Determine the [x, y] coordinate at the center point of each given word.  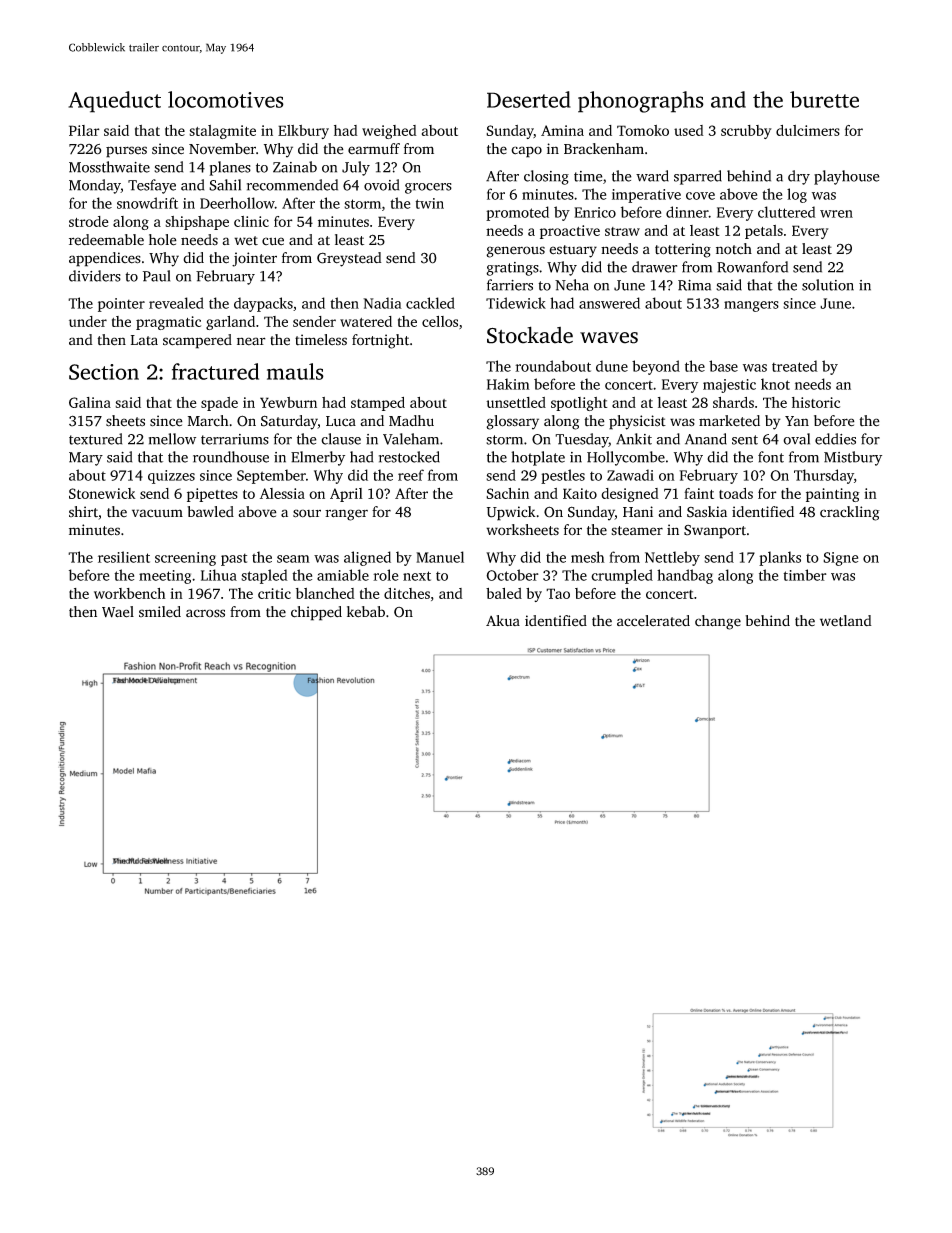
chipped [316, 613]
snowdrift [147, 203]
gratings [512, 269]
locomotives [226, 99]
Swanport [715, 532]
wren [836, 214]
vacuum [157, 513]
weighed [389, 132]
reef [411, 475]
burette [824, 99]
